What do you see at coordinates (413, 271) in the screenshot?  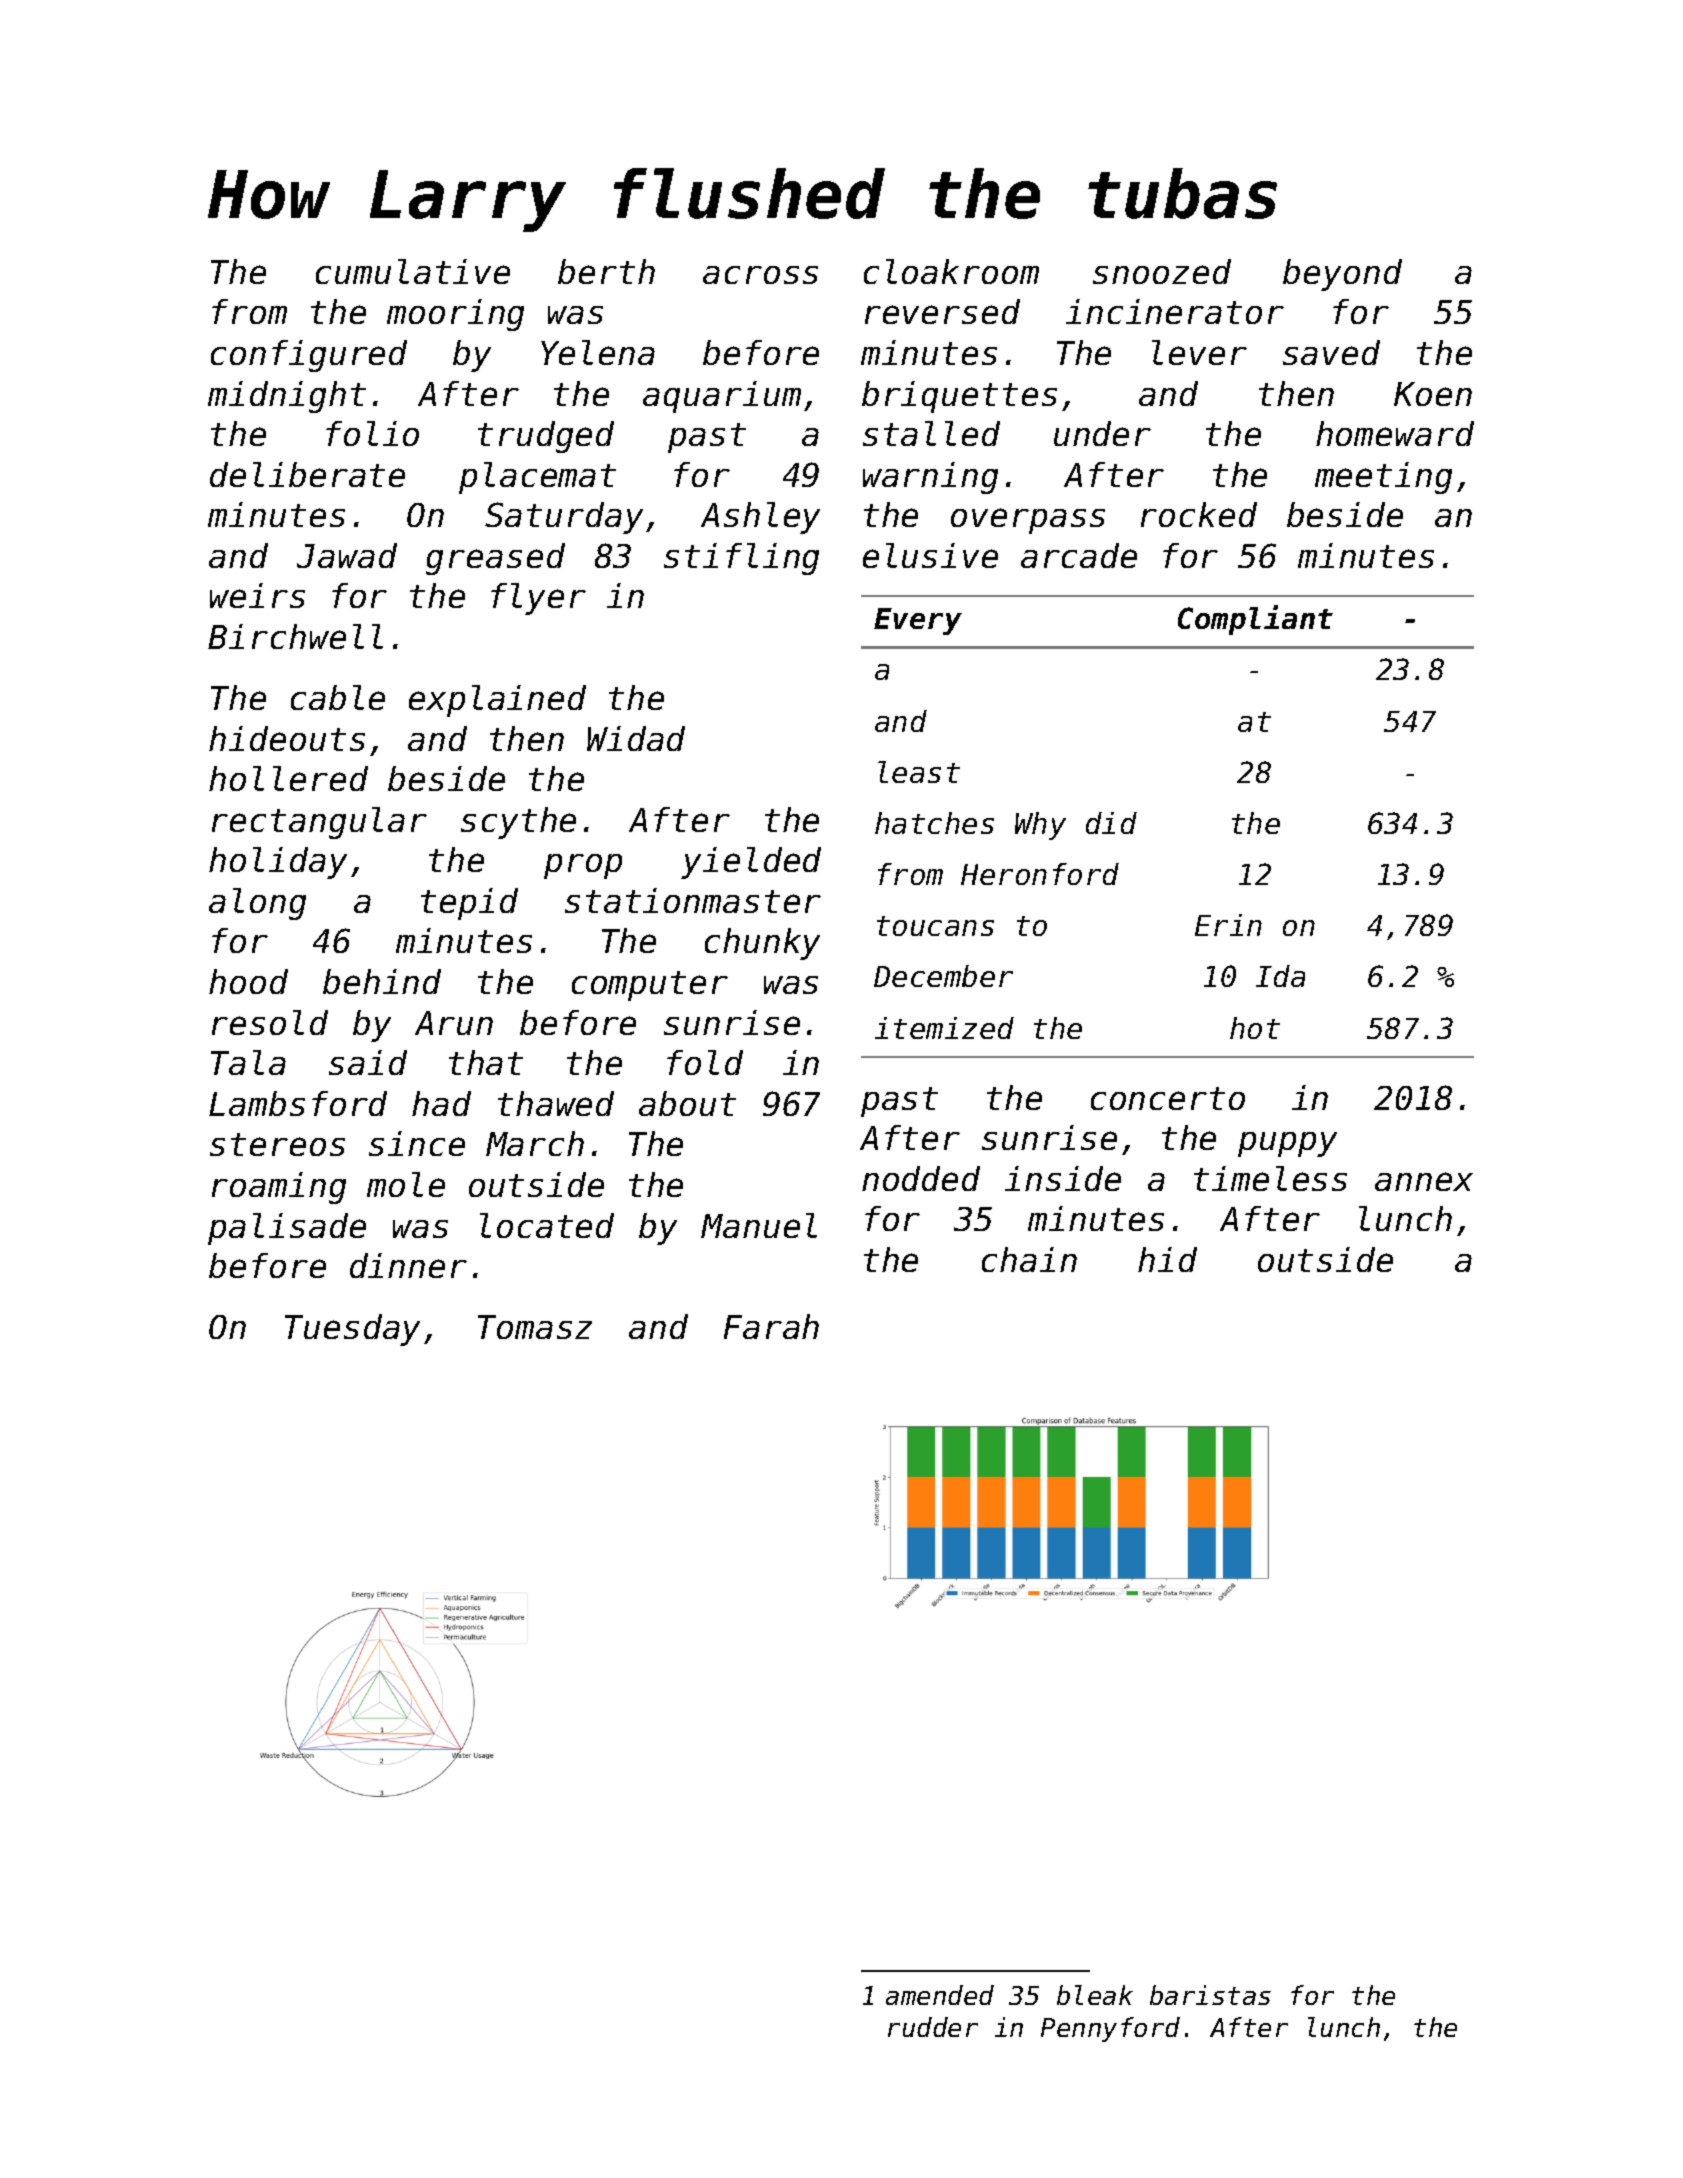 I see `cumulative` at bounding box center [413, 271].
